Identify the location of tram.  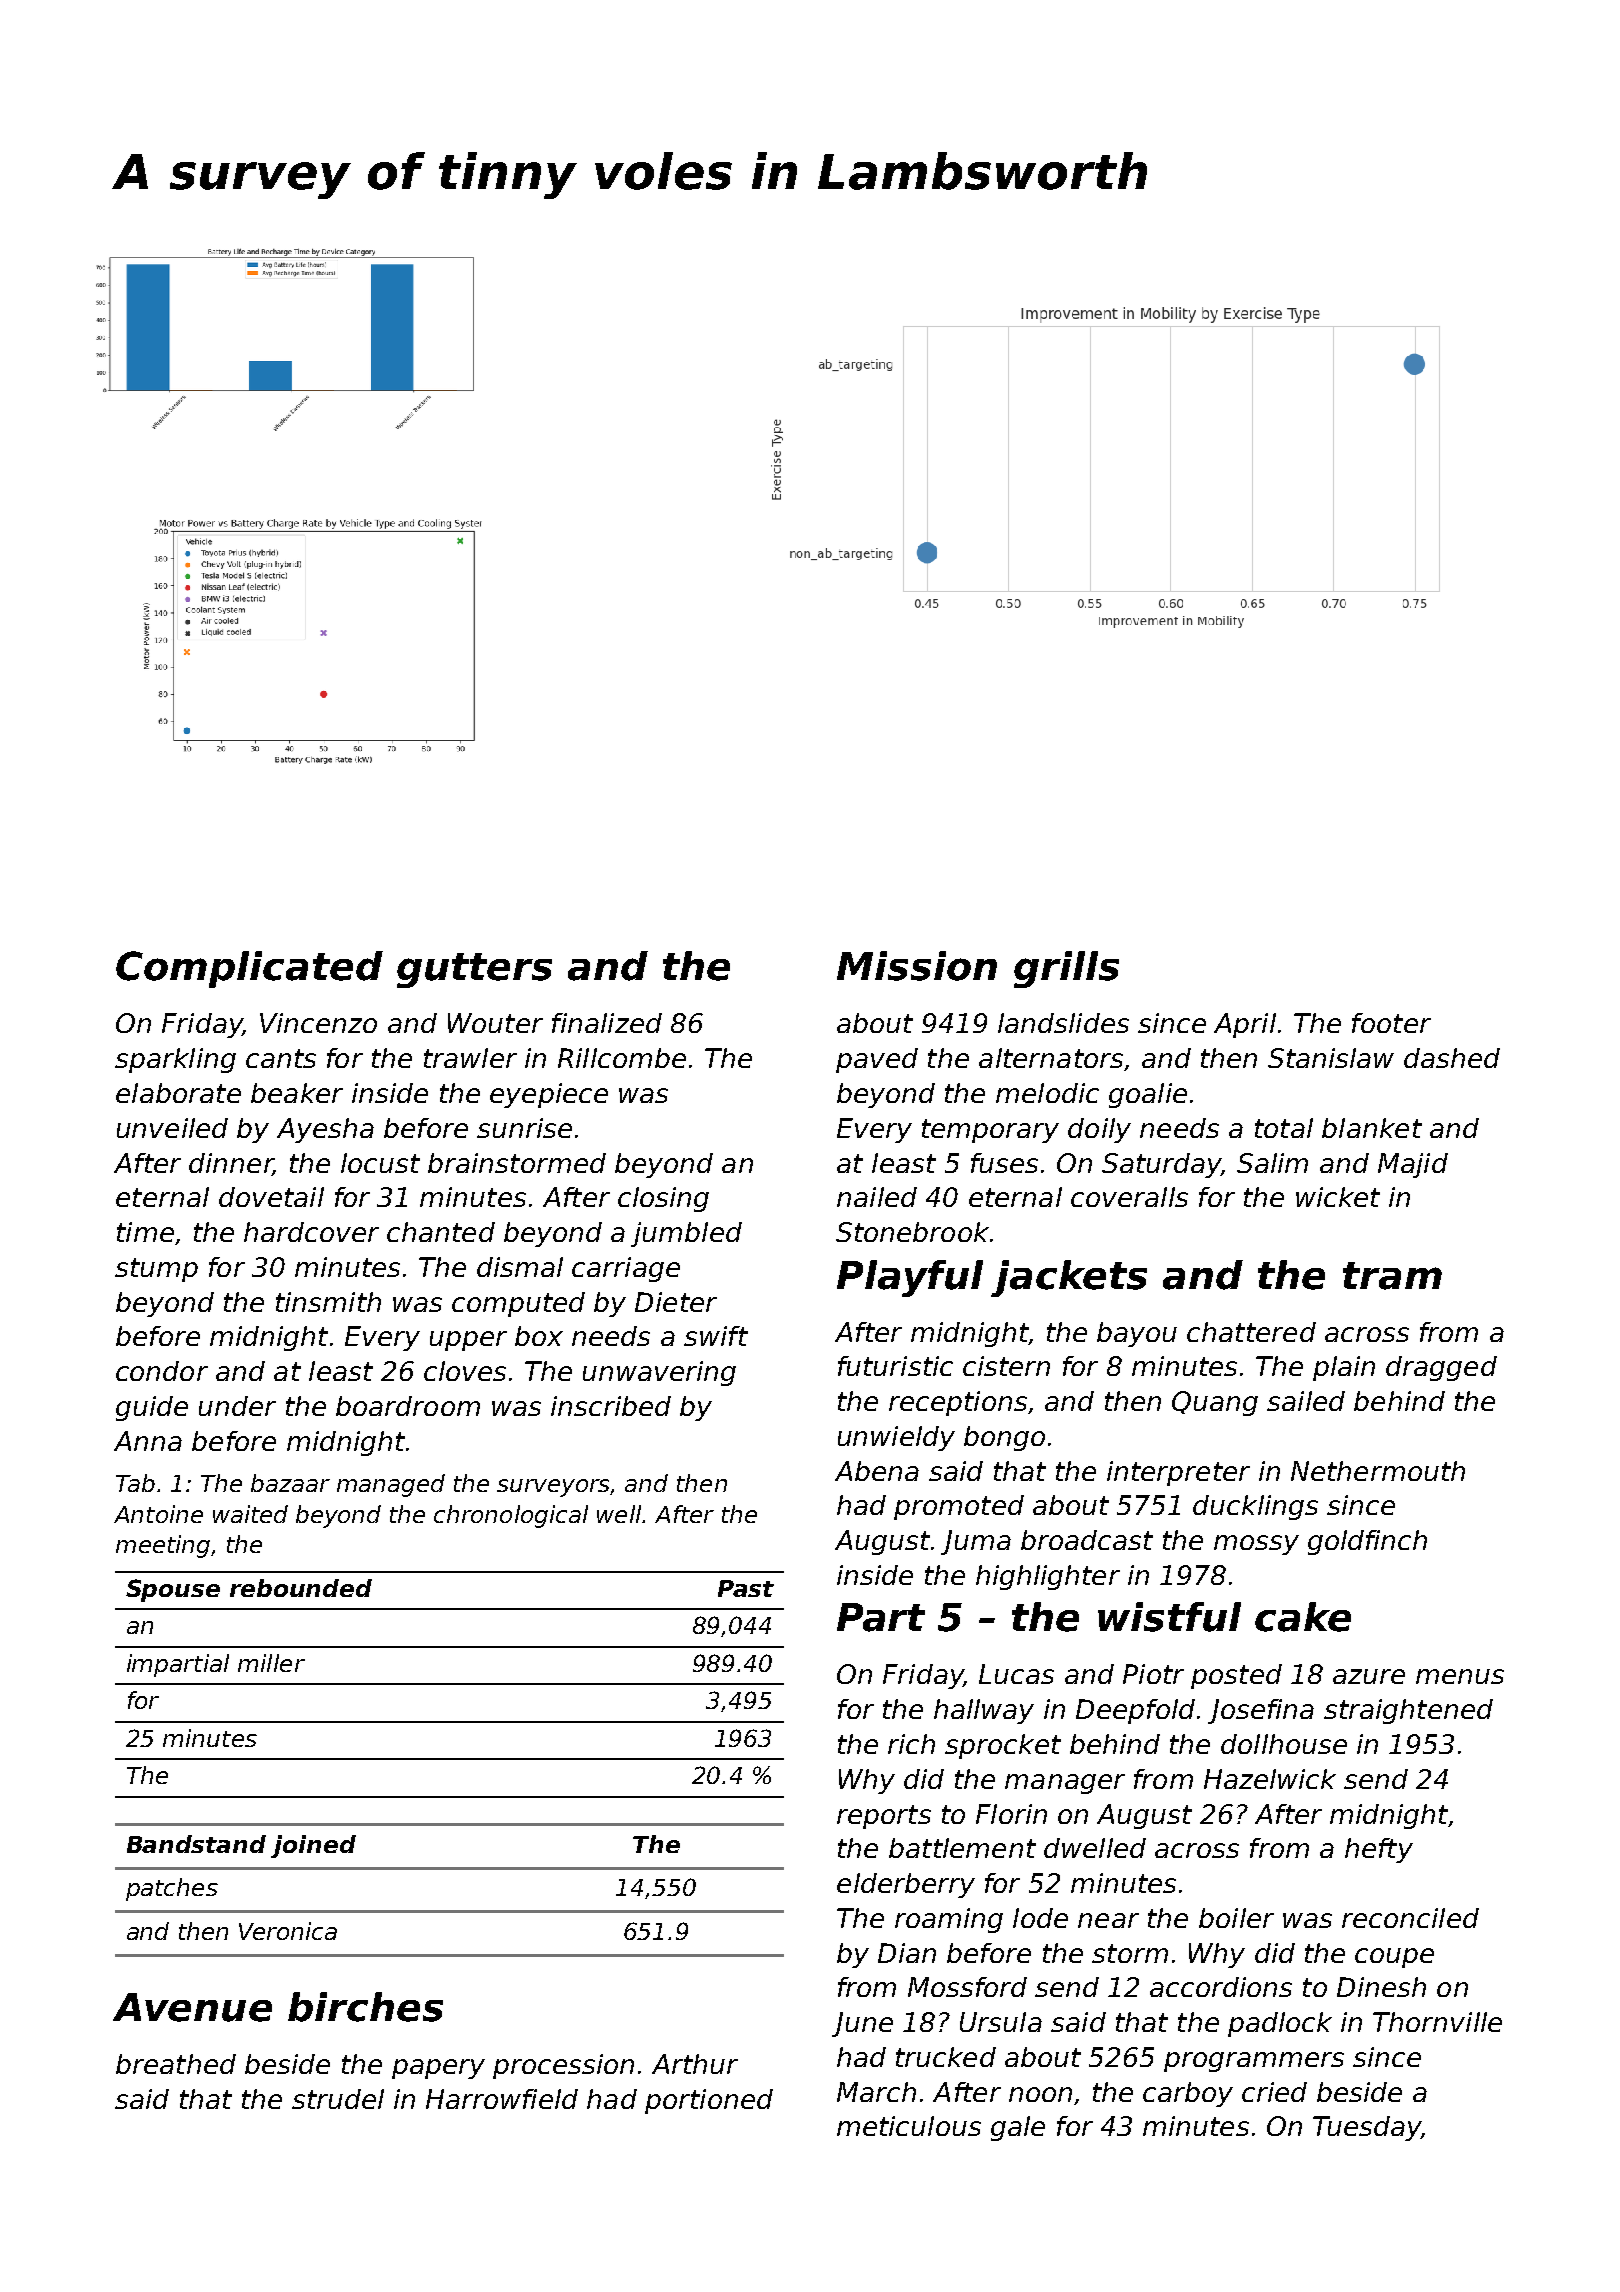
(1392, 1276).
